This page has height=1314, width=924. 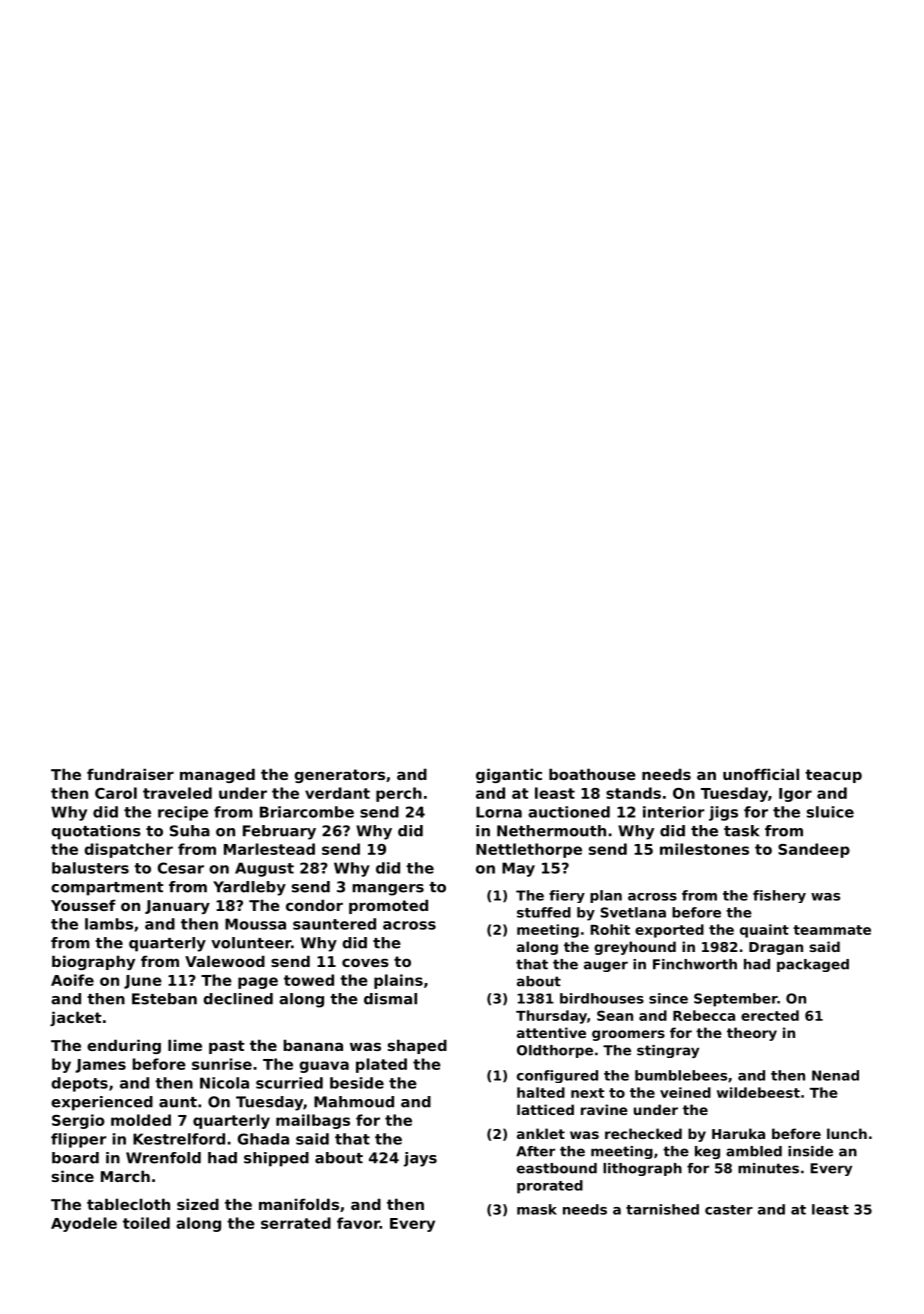 I want to click on teacup, so click(x=833, y=776).
